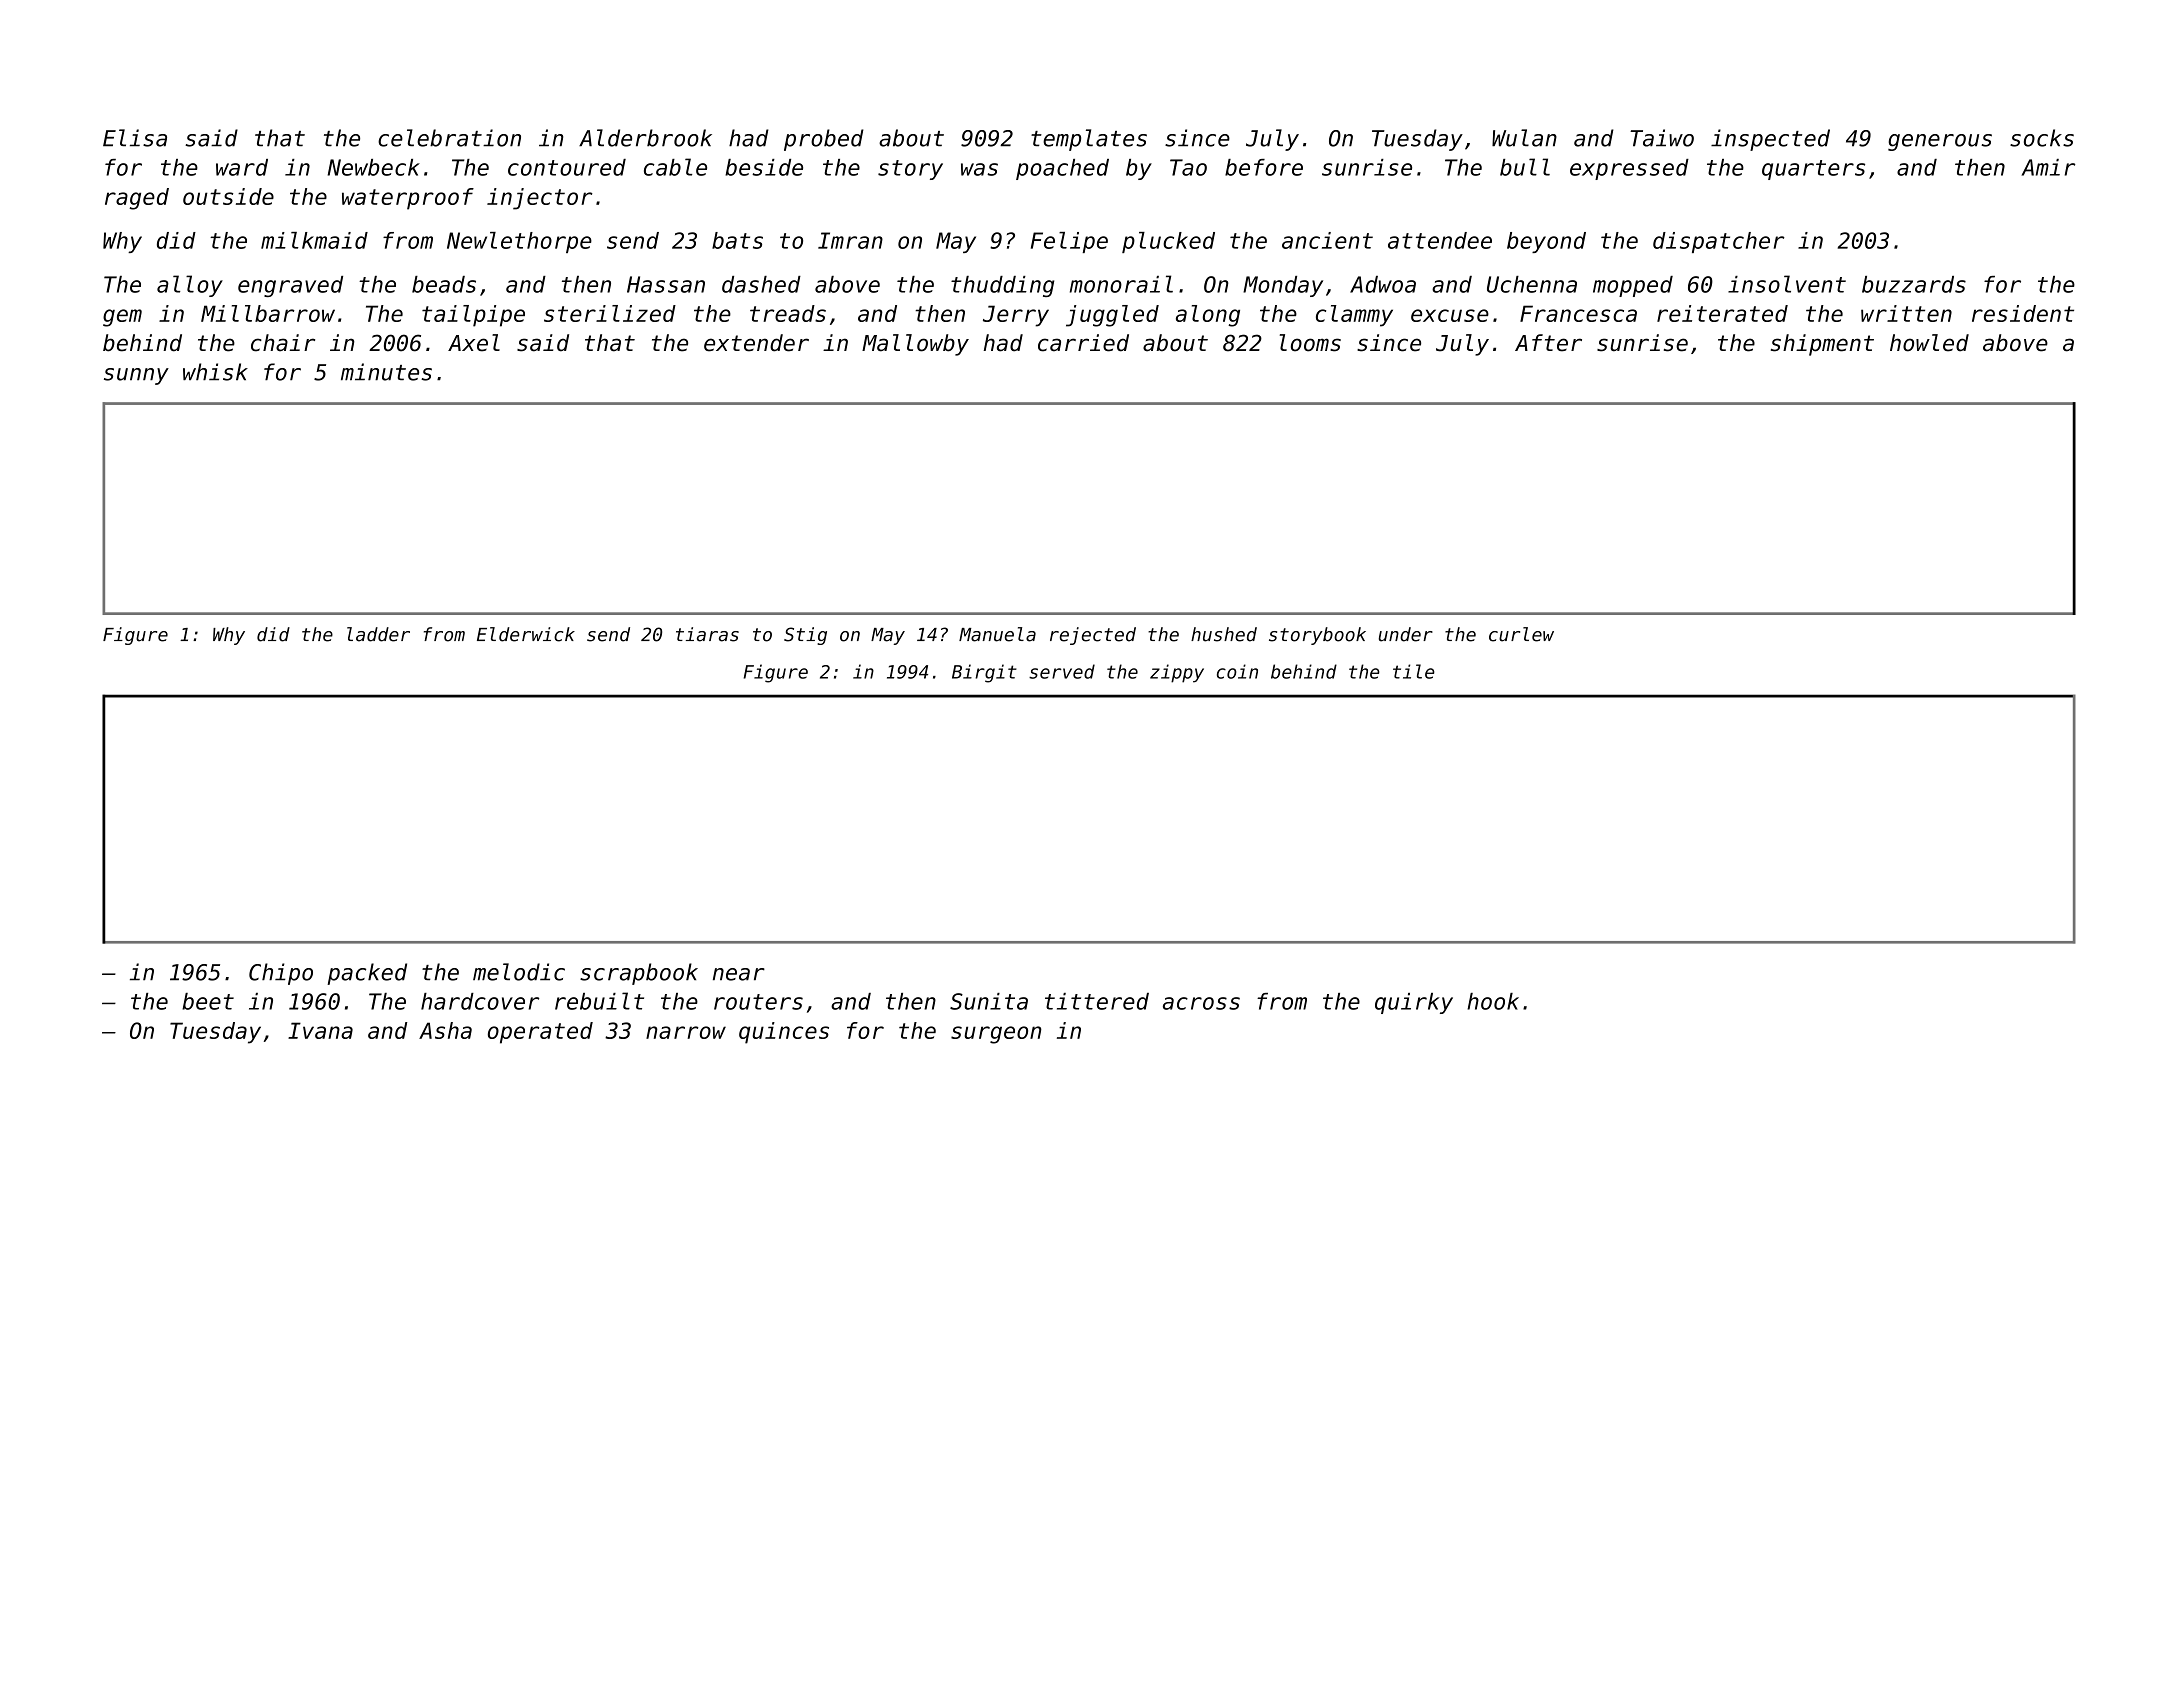  Describe the element at coordinates (1629, 169) in the page. I see `expressed` at that location.
